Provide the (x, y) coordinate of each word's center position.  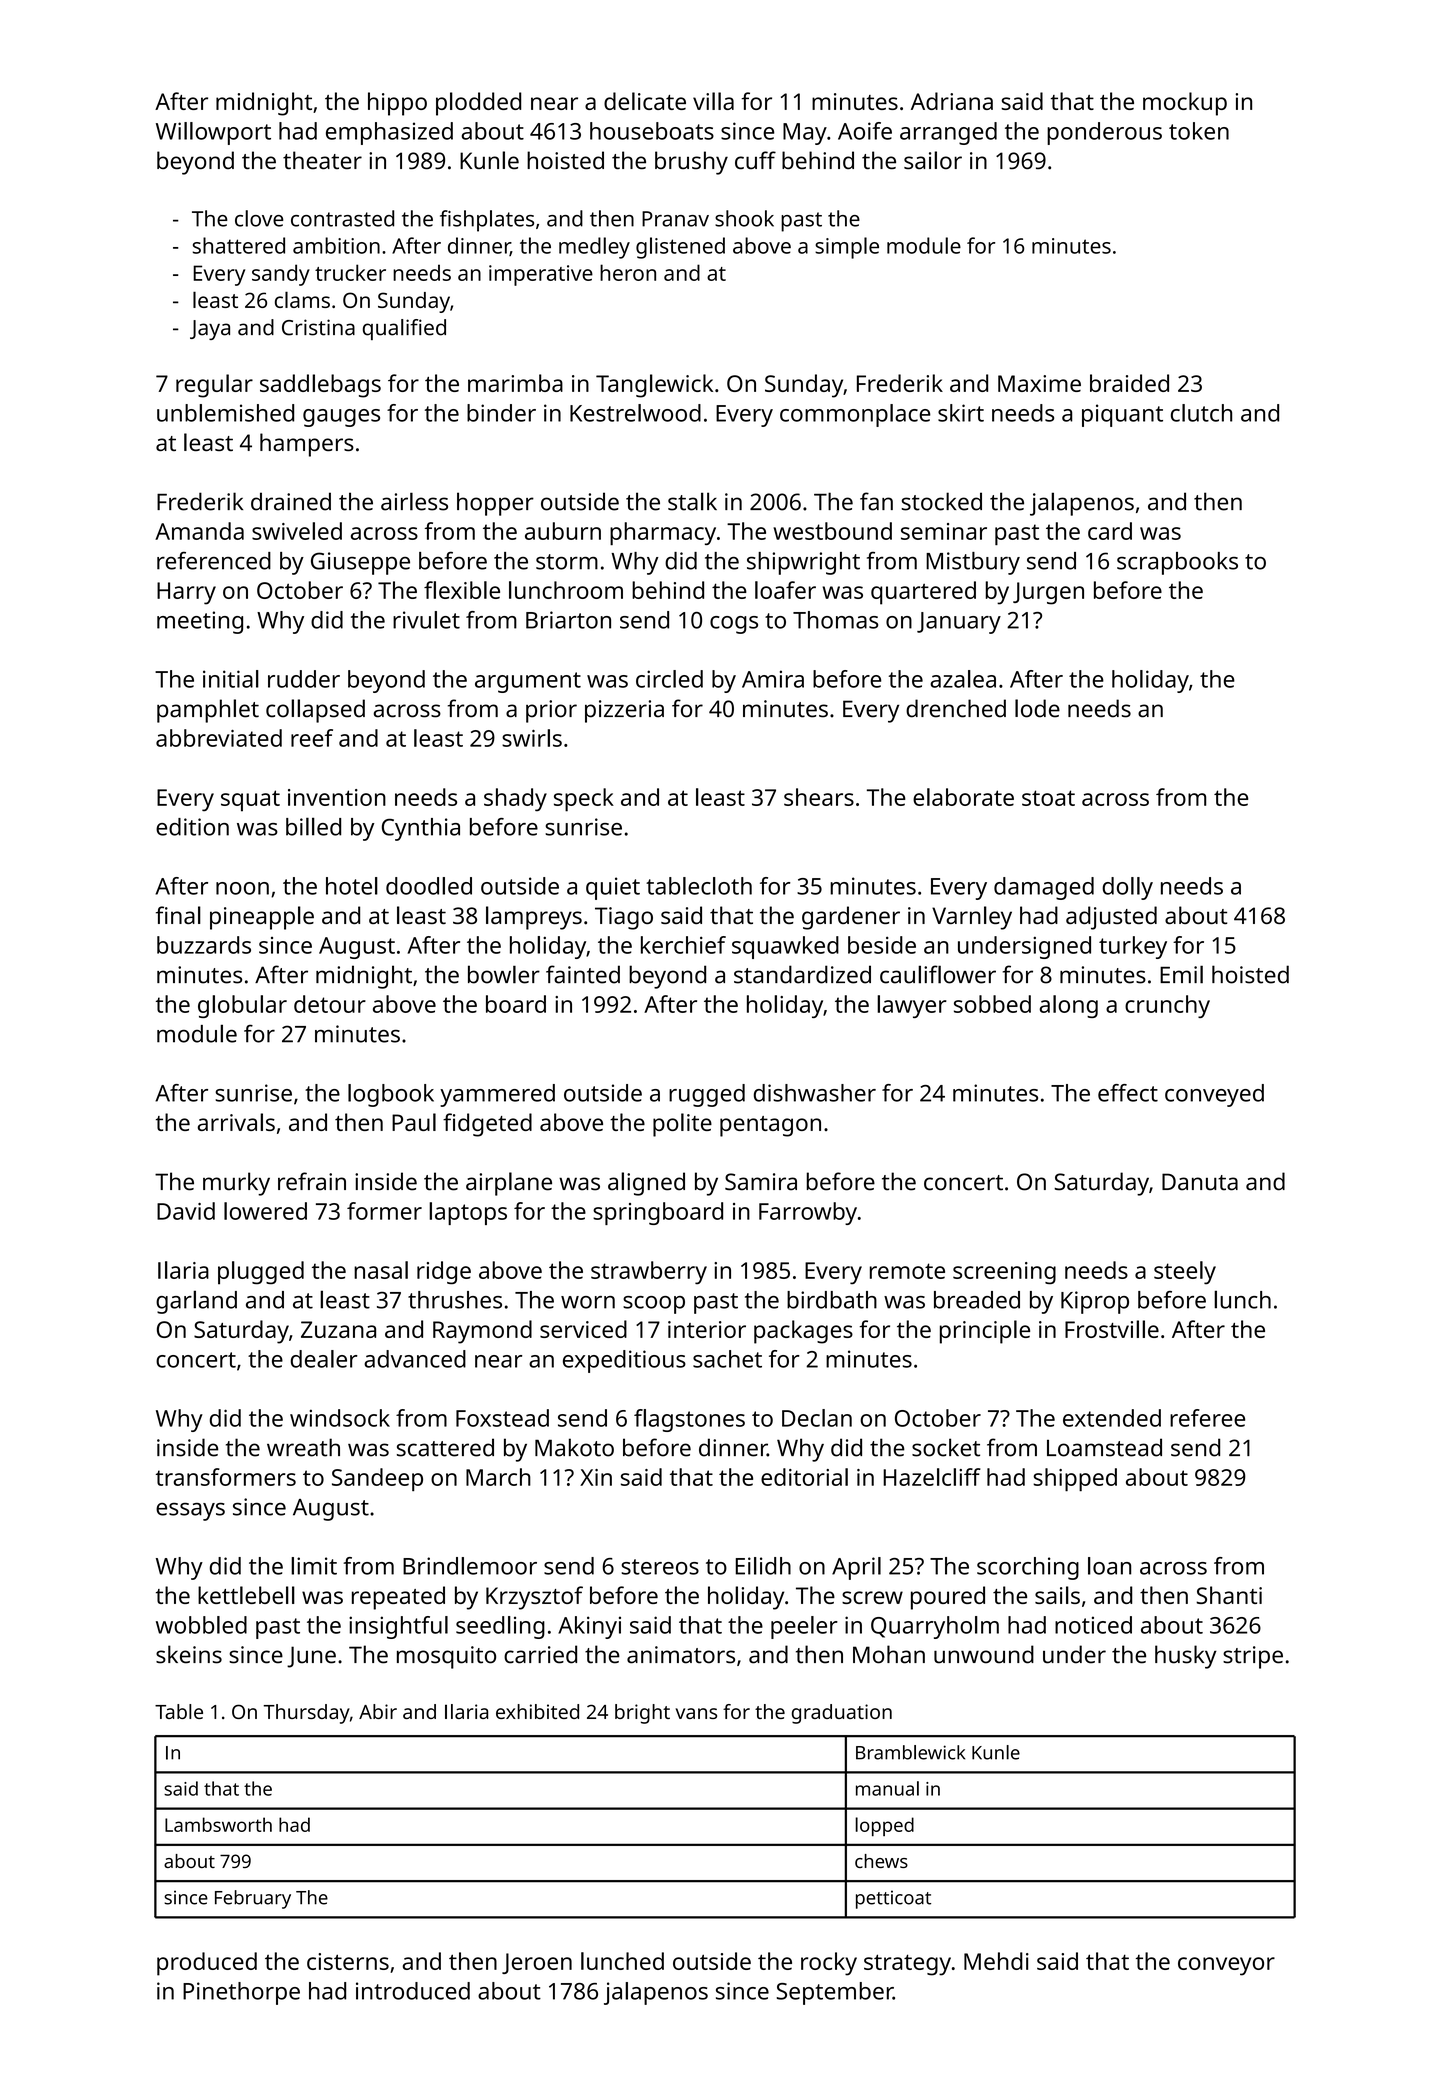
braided (1129, 383)
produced (207, 1964)
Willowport (213, 133)
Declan (817, 1418)
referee (1207, 1418)
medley (594, 248)
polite (682, 1125)
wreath (303, 1447)
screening (1004, 1273)
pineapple (262, 918)
